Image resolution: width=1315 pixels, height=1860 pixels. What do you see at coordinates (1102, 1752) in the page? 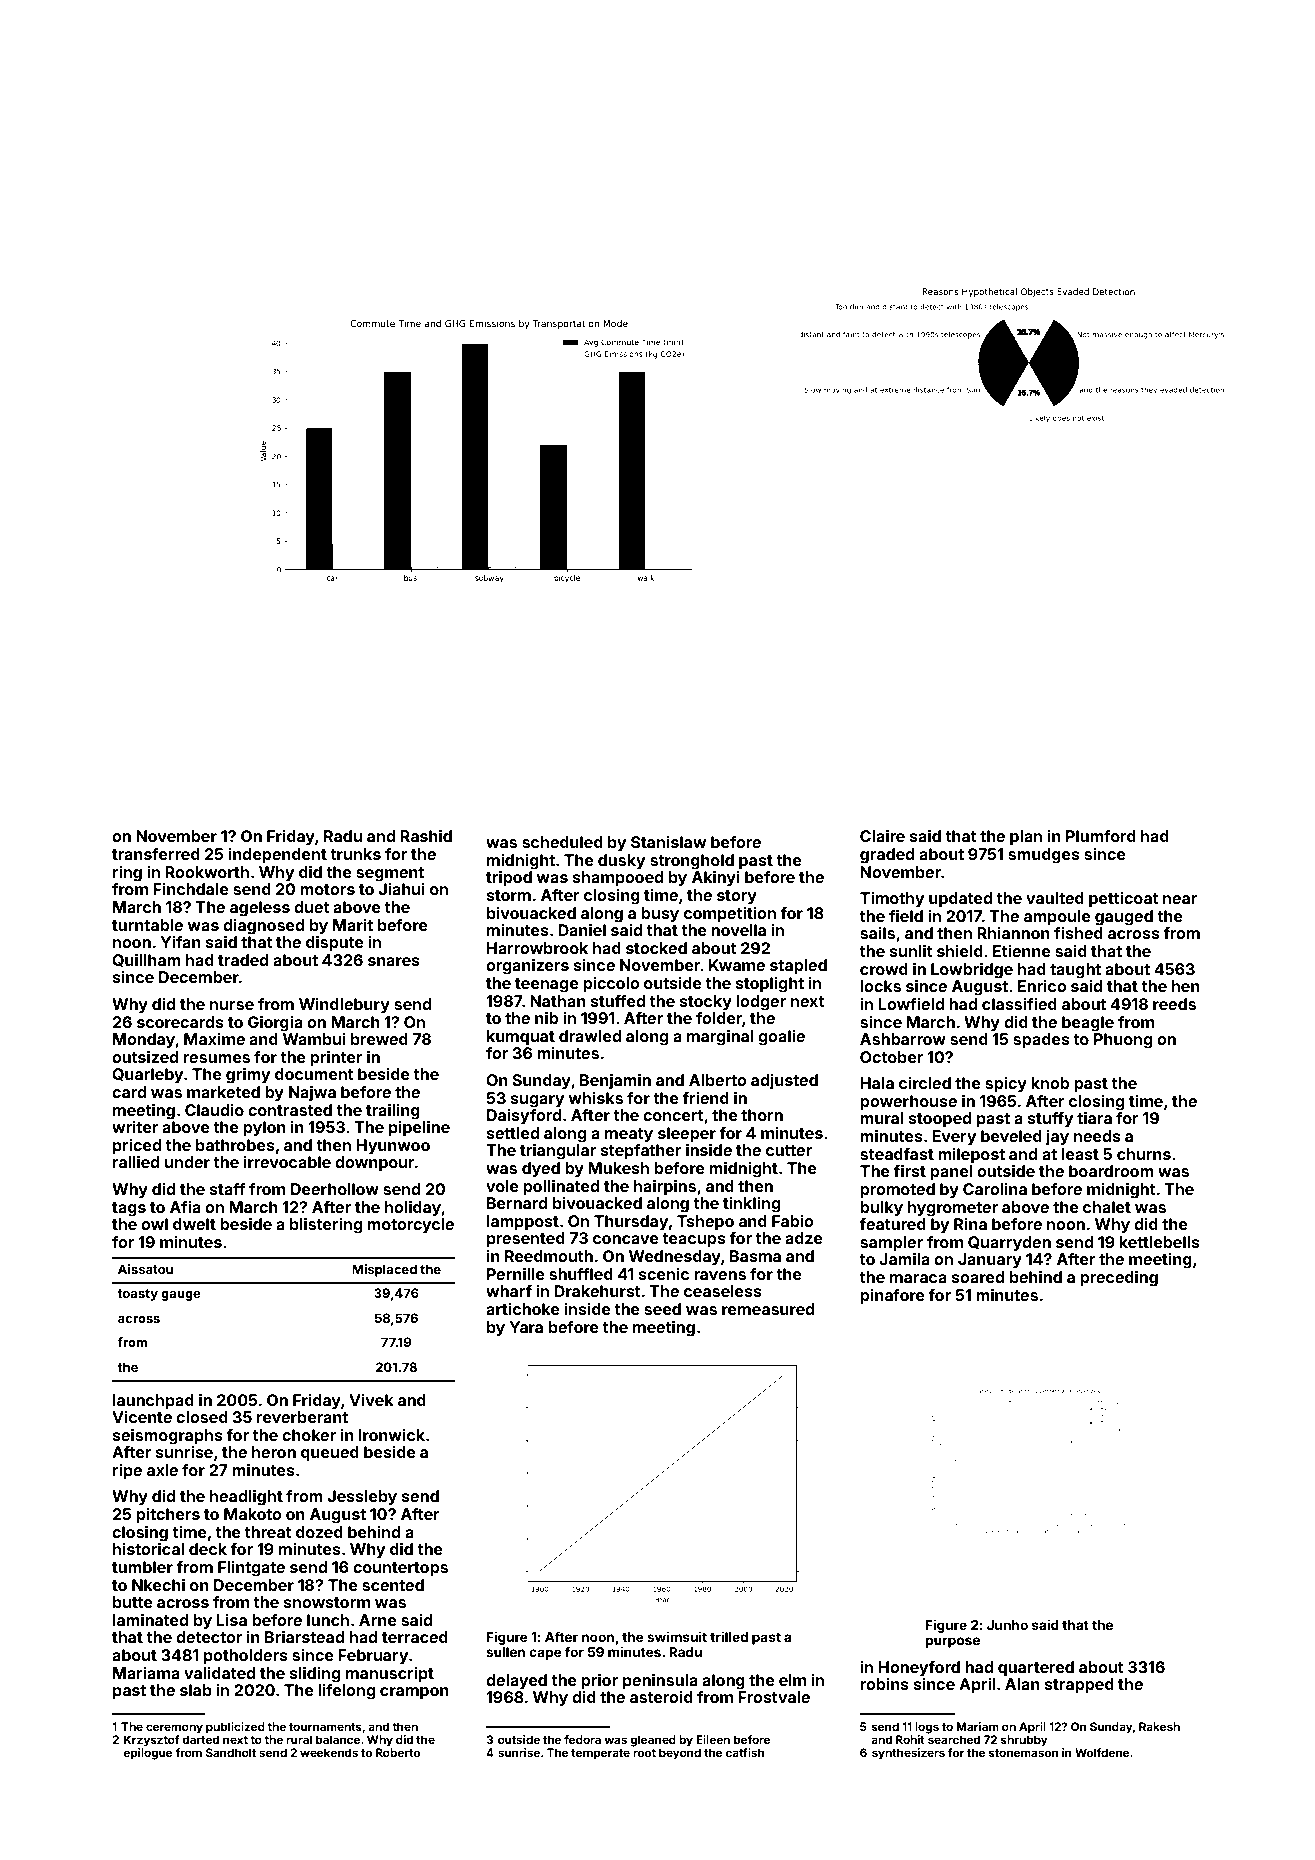
I see `Wolfdene` at bounding box center [1102, 1752].
